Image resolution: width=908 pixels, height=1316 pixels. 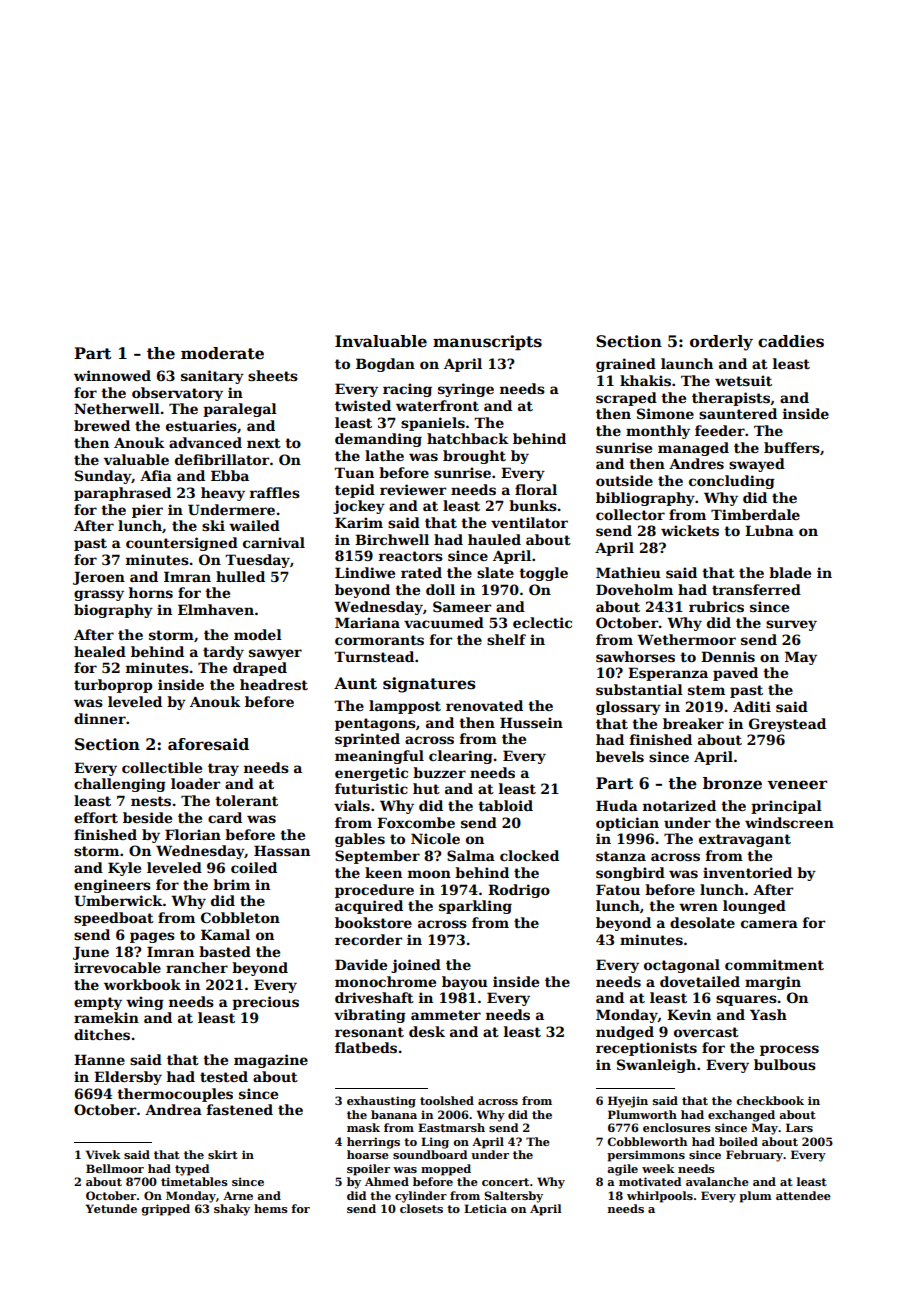 What do you see at coordinates (639, 689) in the screenshot?
I see `substantial` at bounding box center [639, 689].
